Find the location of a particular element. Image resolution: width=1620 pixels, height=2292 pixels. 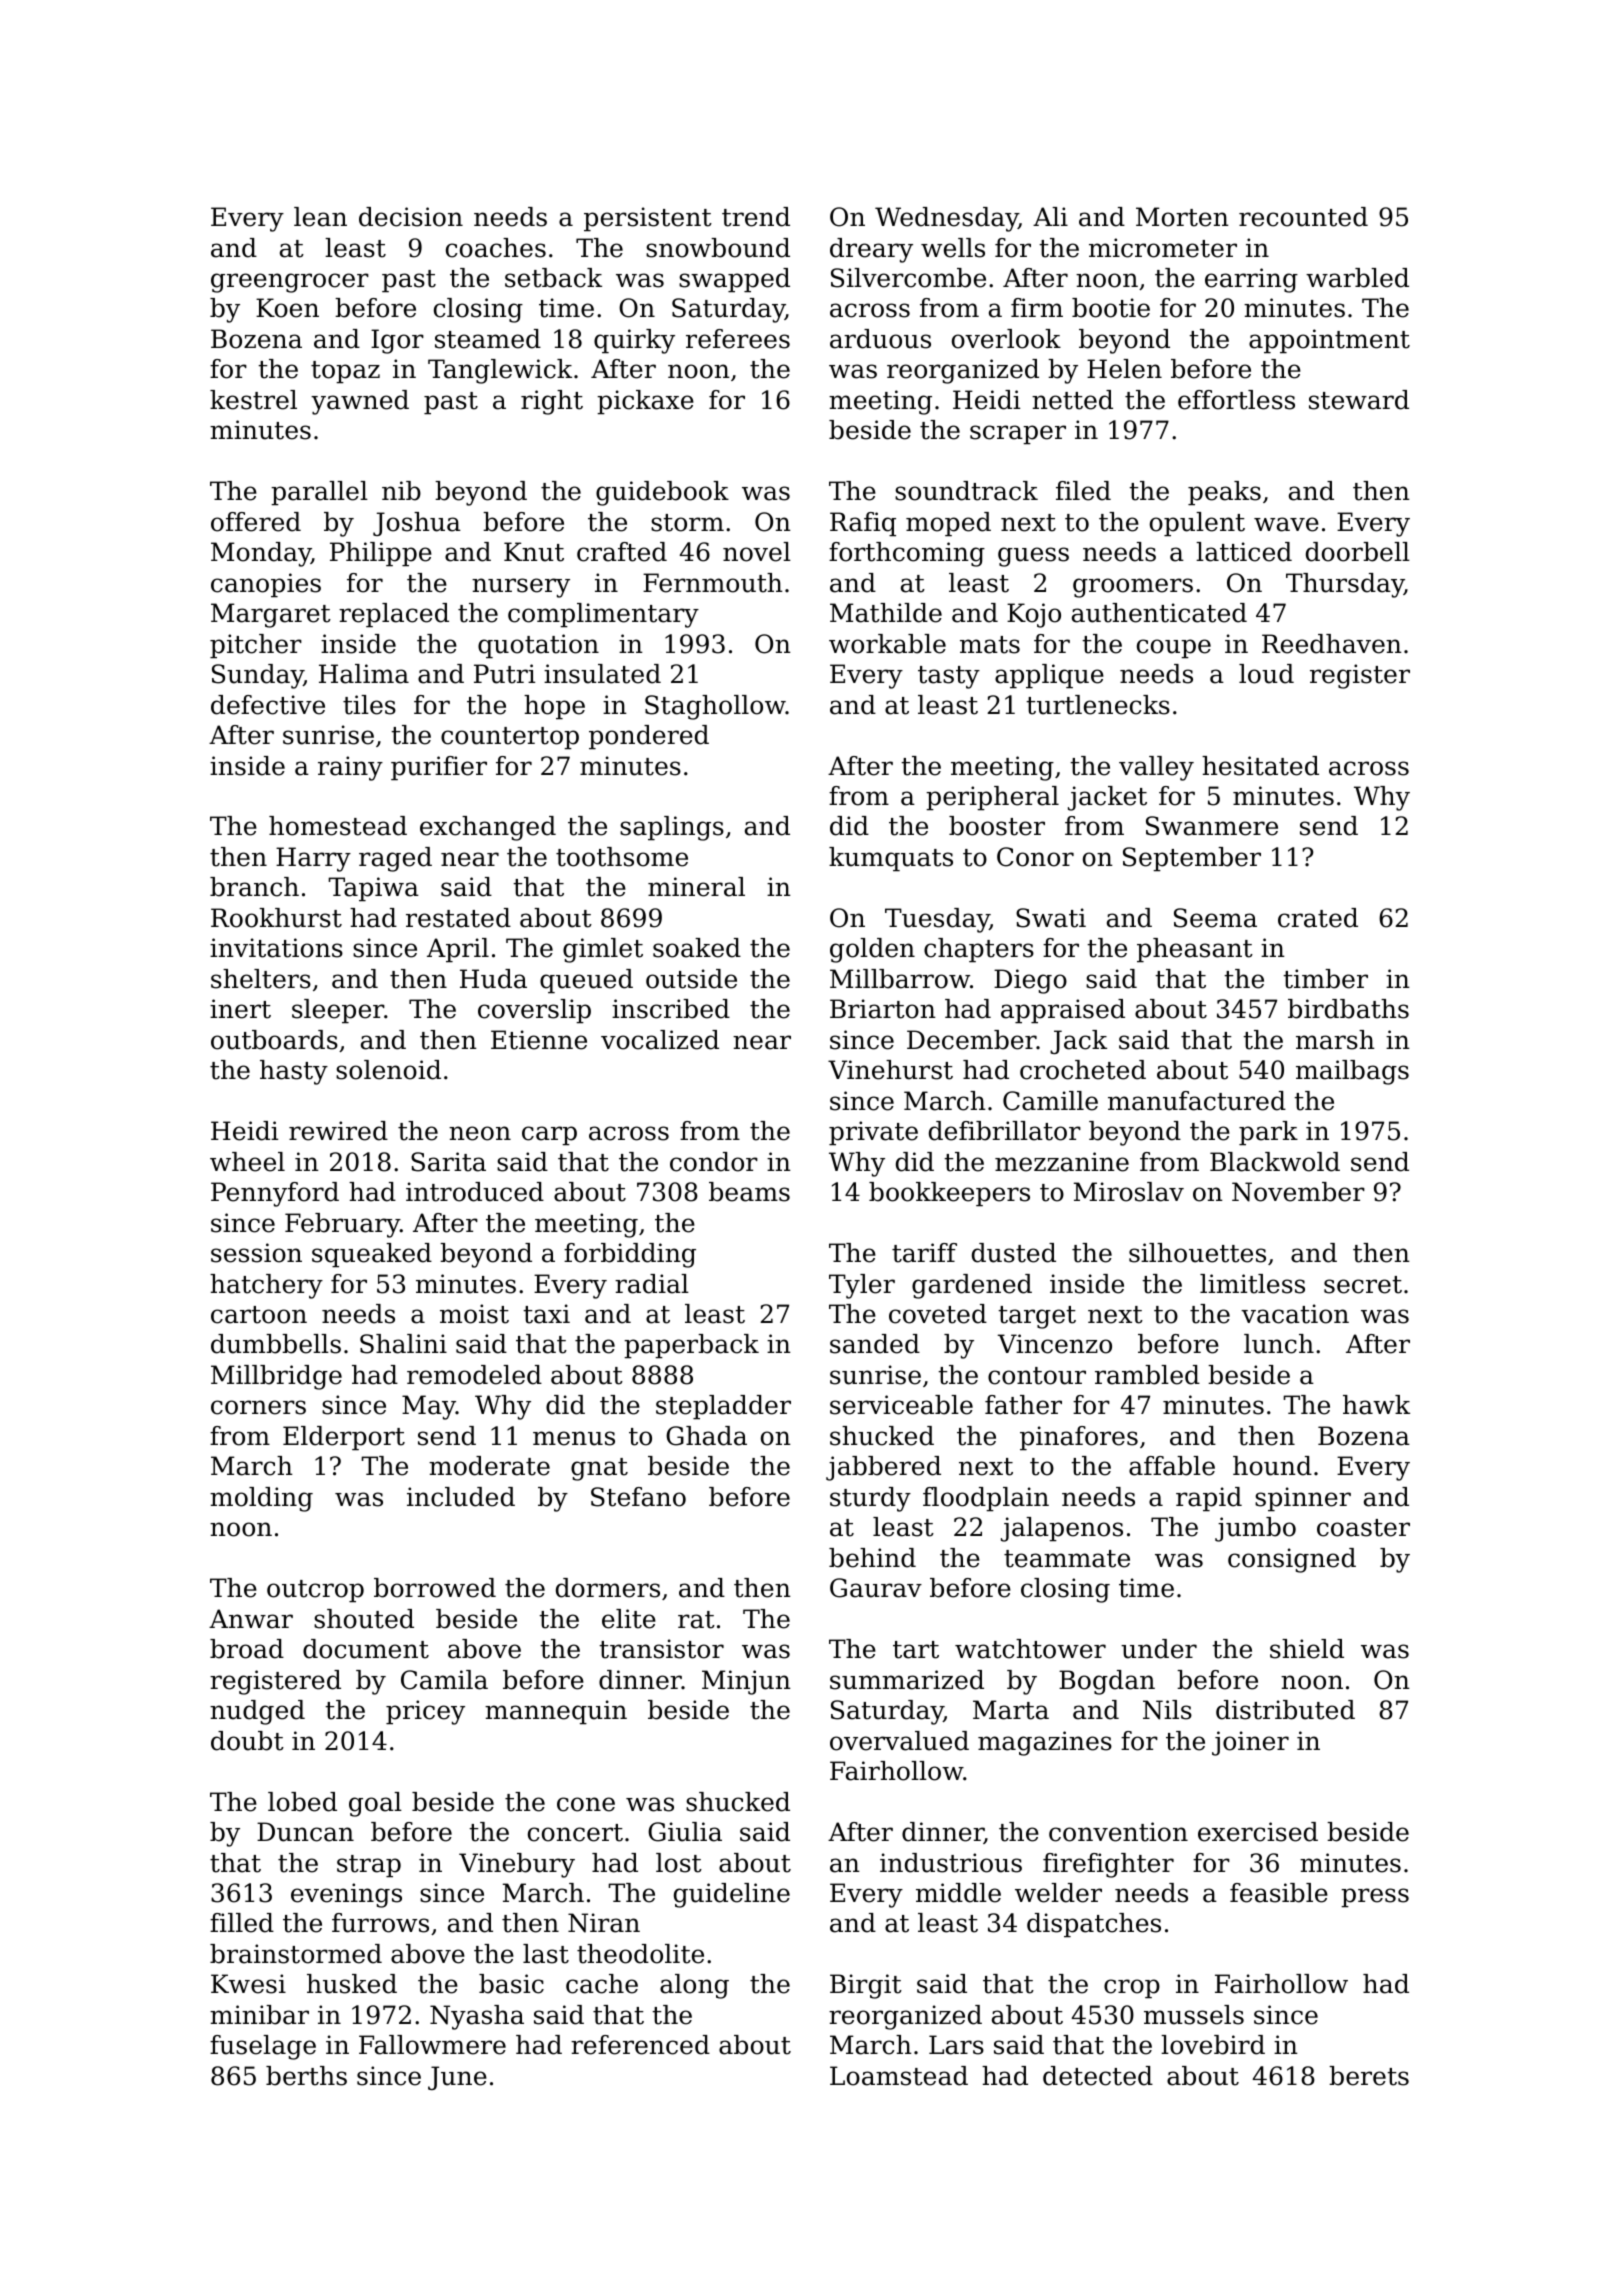

park is located at coordinates (1268, 1133).
